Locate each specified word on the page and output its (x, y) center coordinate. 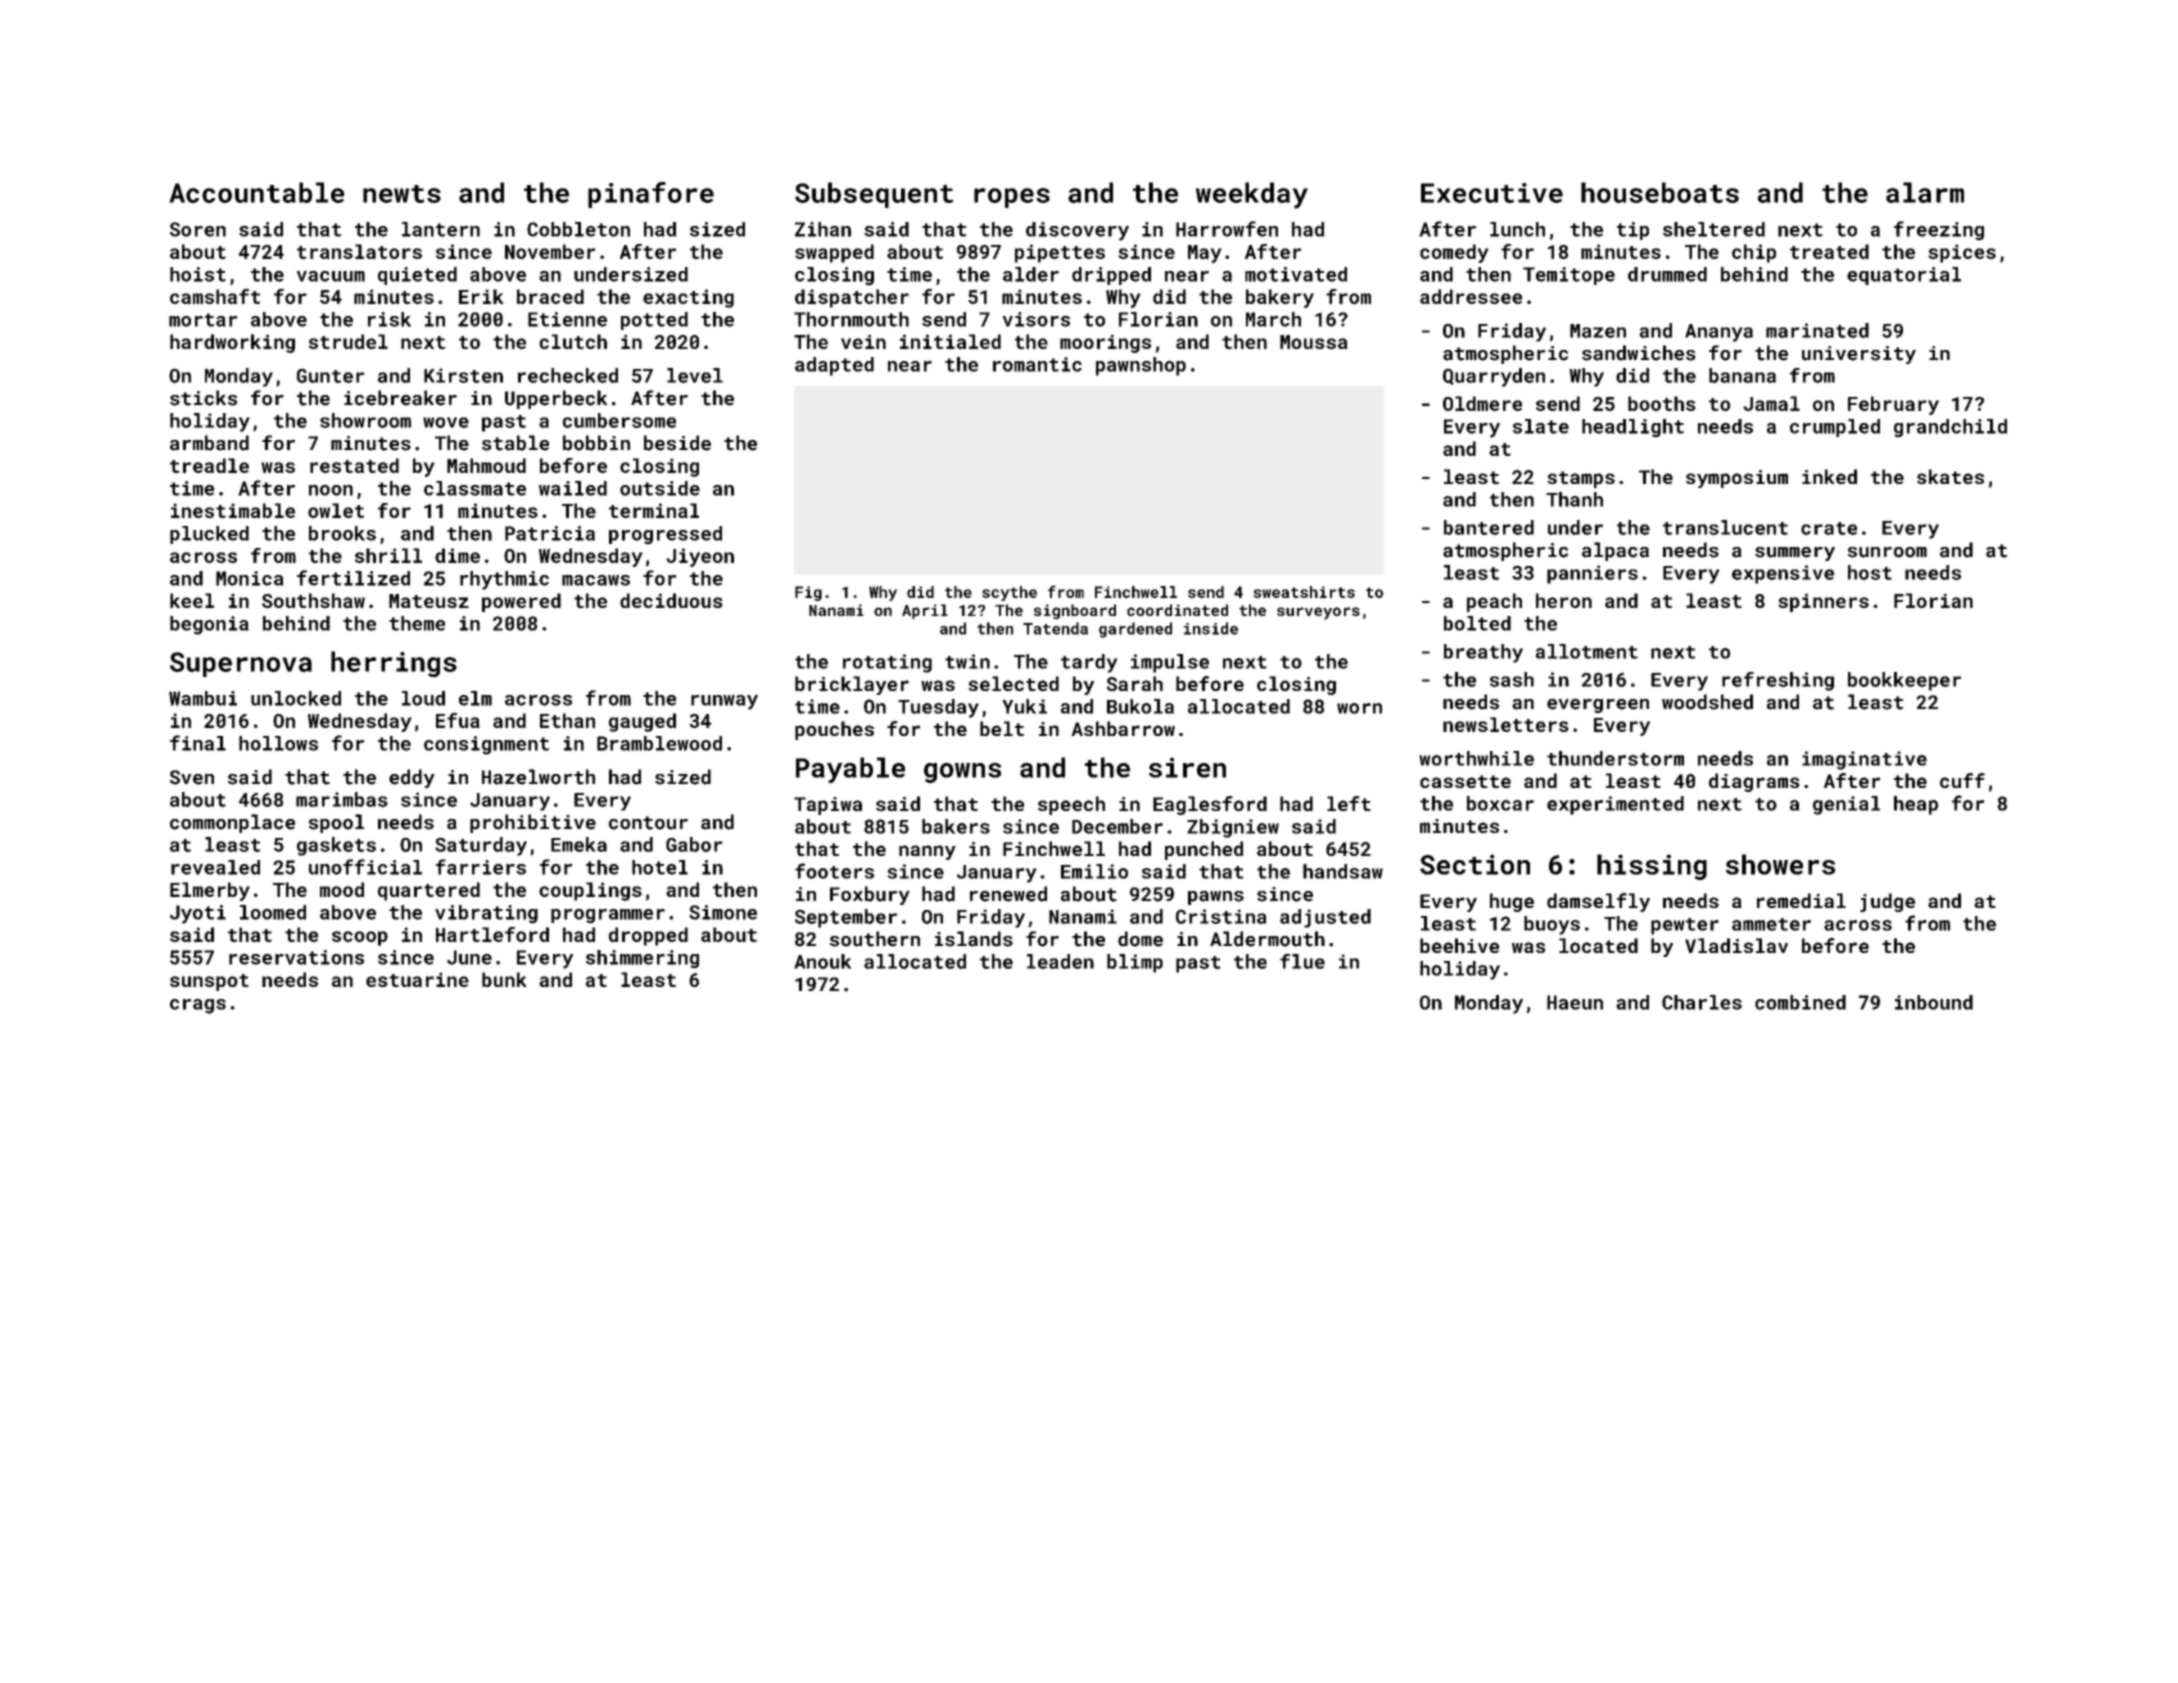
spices (1962, 253)
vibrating (486, 914)
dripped (1111, 276)
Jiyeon (700, 557)
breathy (1483, 653)
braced (550, 296)
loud (423, 698)
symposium (1737, 479)
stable (515, 443)
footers (834, 871)
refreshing (1778, 681)
